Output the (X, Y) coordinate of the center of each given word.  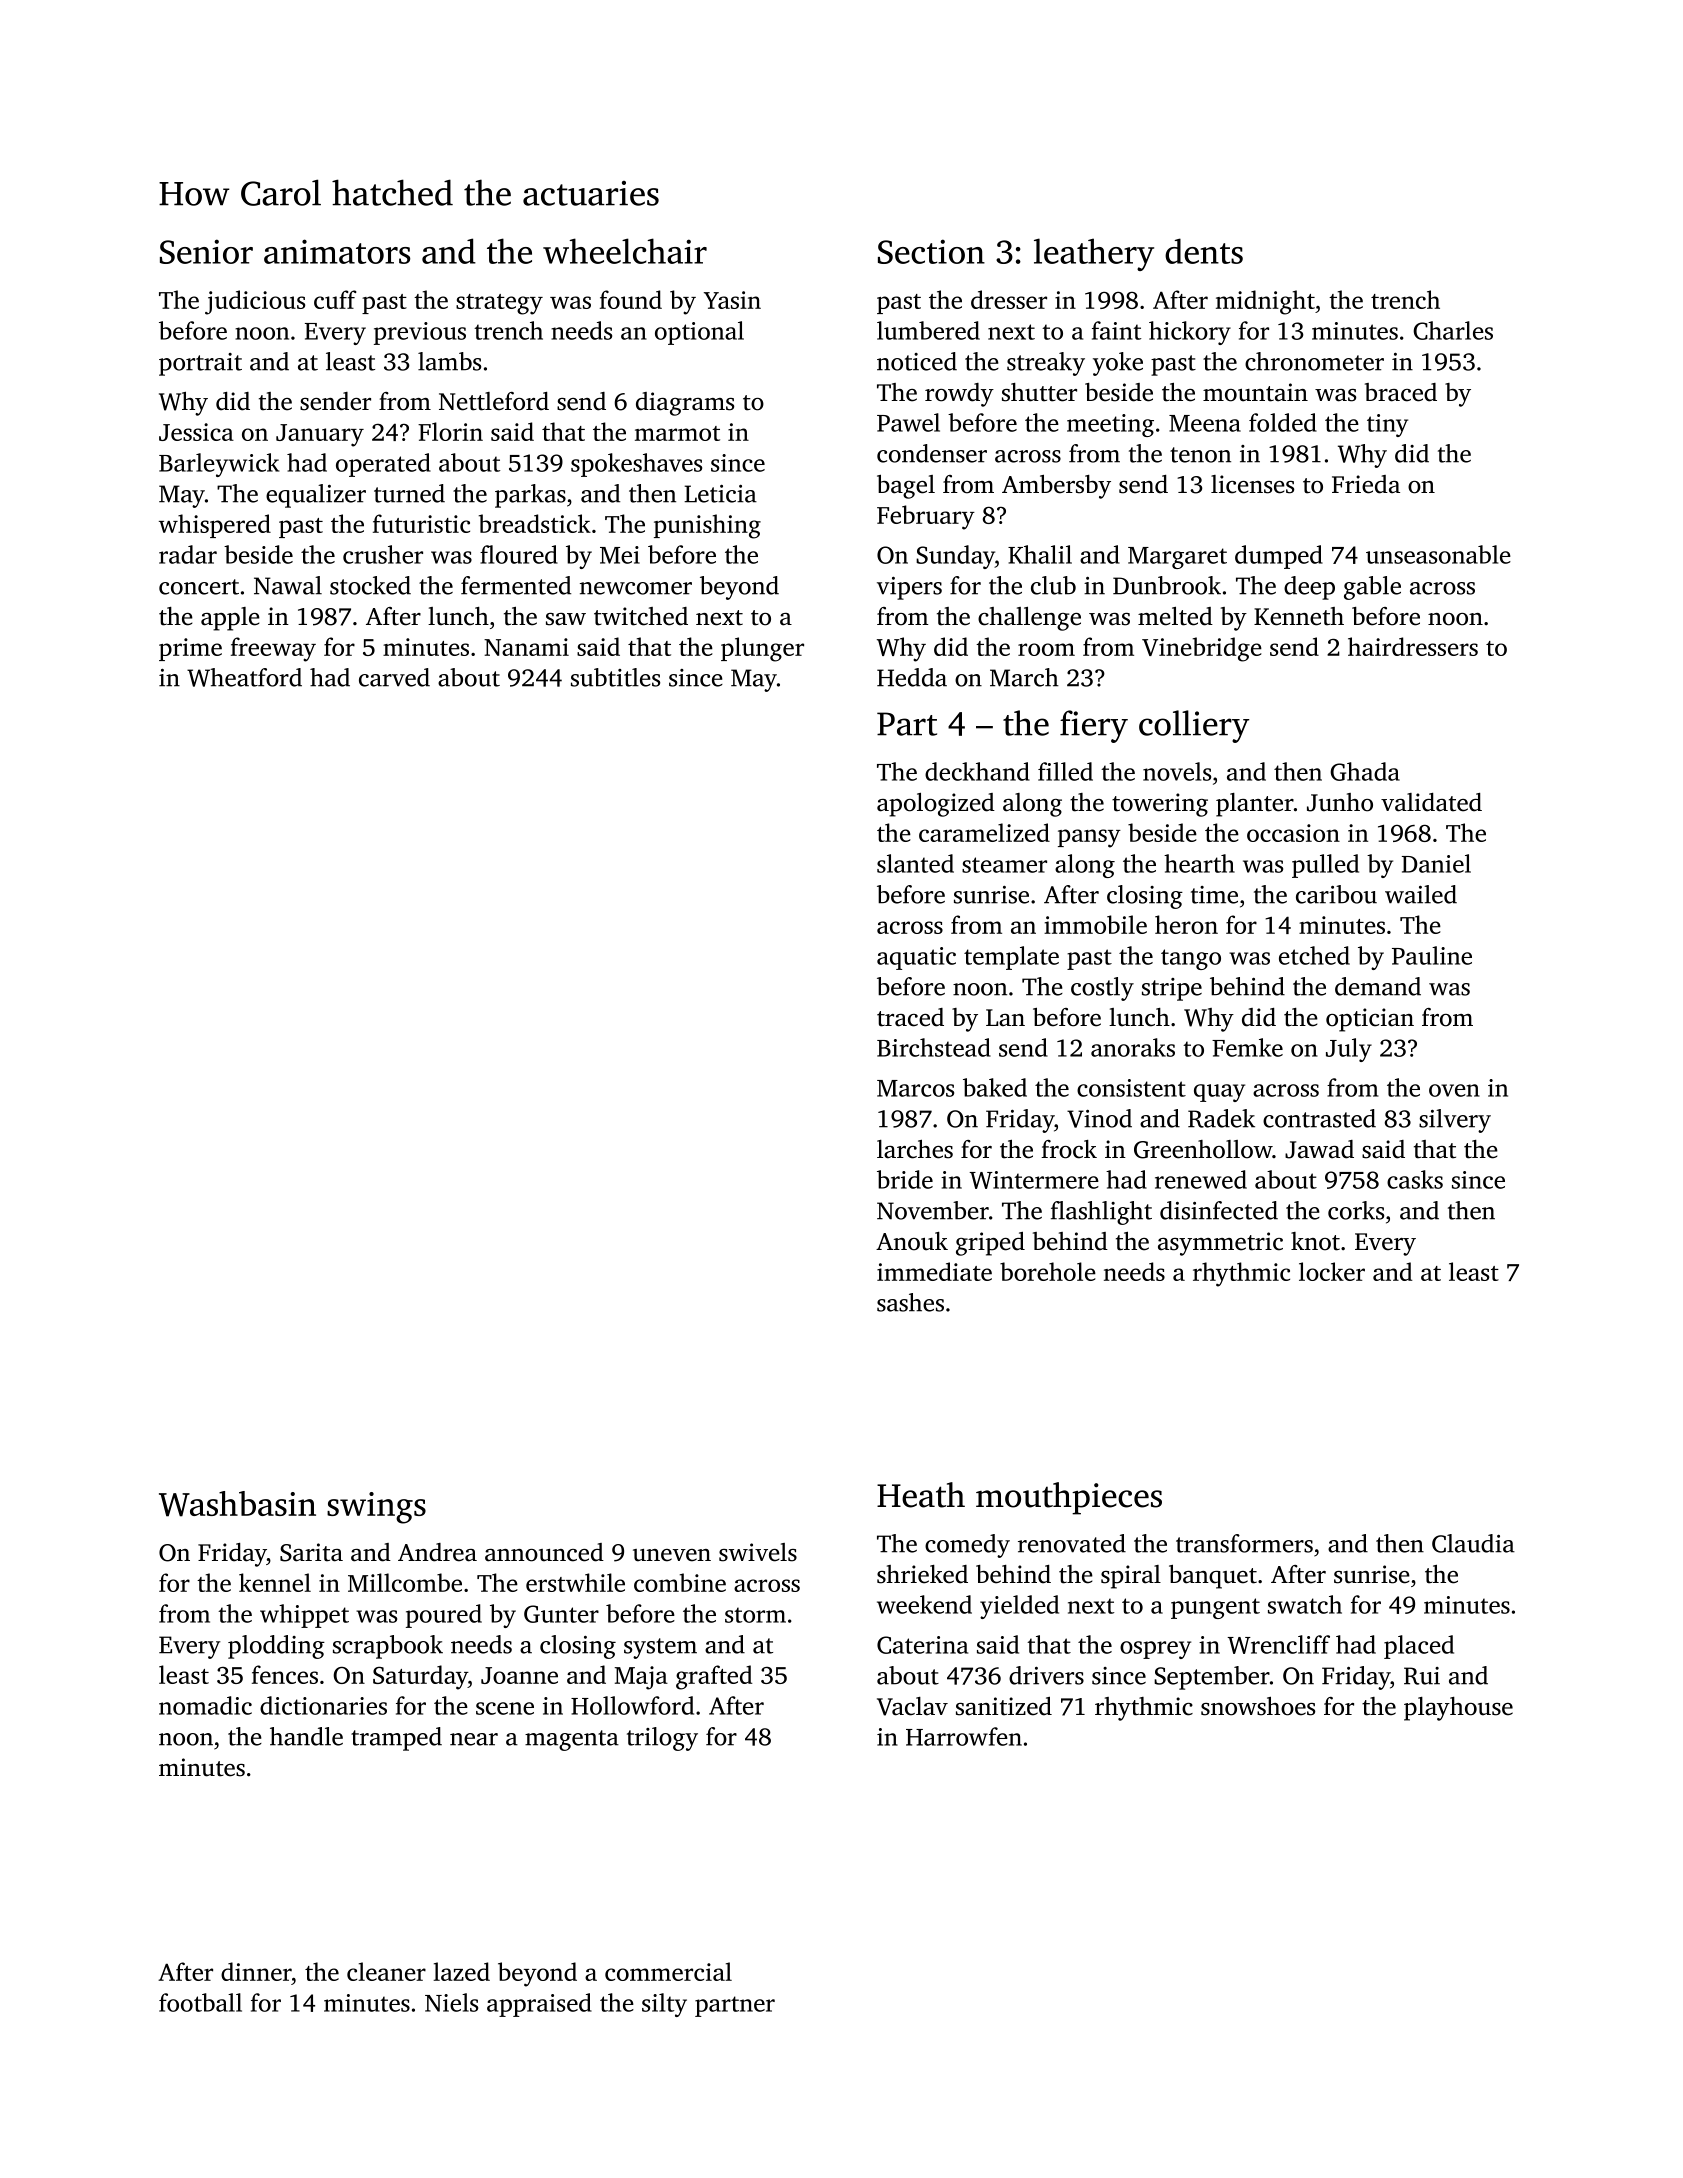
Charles (1453, 330)
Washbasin (237, 1504)
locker (1332, 1271)
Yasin (732, 300)
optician (1370, 1020)
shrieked (922, 1574)
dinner (256, 1971)
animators (337, 251)
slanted (915, 863)
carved (394, 677)
